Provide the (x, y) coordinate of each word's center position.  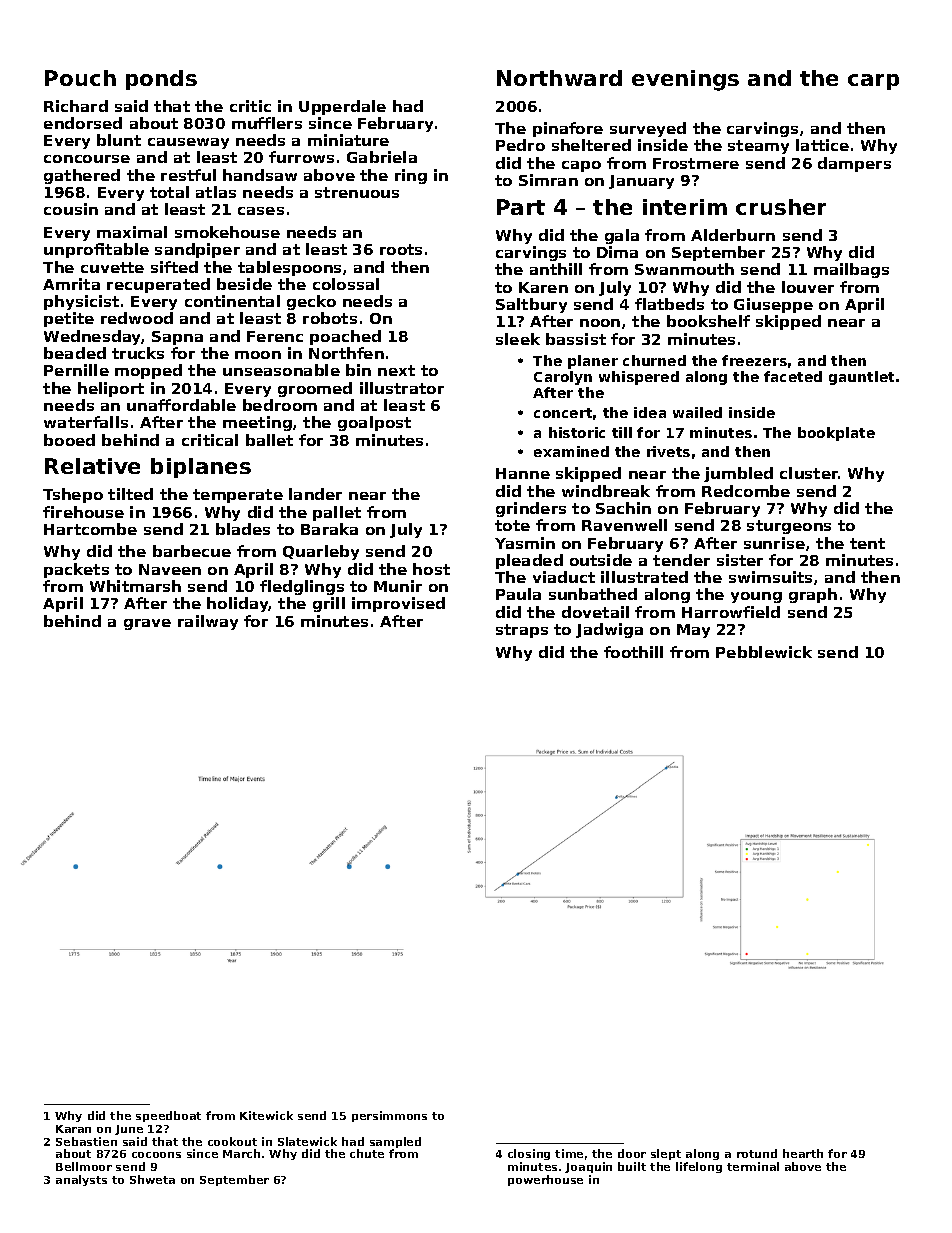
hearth (803, 1153)
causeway (188, 143)
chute (367, 1153)
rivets (668, 451)
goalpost (374, 423)
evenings (685, 80)
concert (563, 413)
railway (208, 622)
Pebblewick (764, 652)
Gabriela (382, 157)
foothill (633, 652)
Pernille (76, 370)
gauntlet (861, 378)
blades (243, 529)
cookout (232, 1141)
